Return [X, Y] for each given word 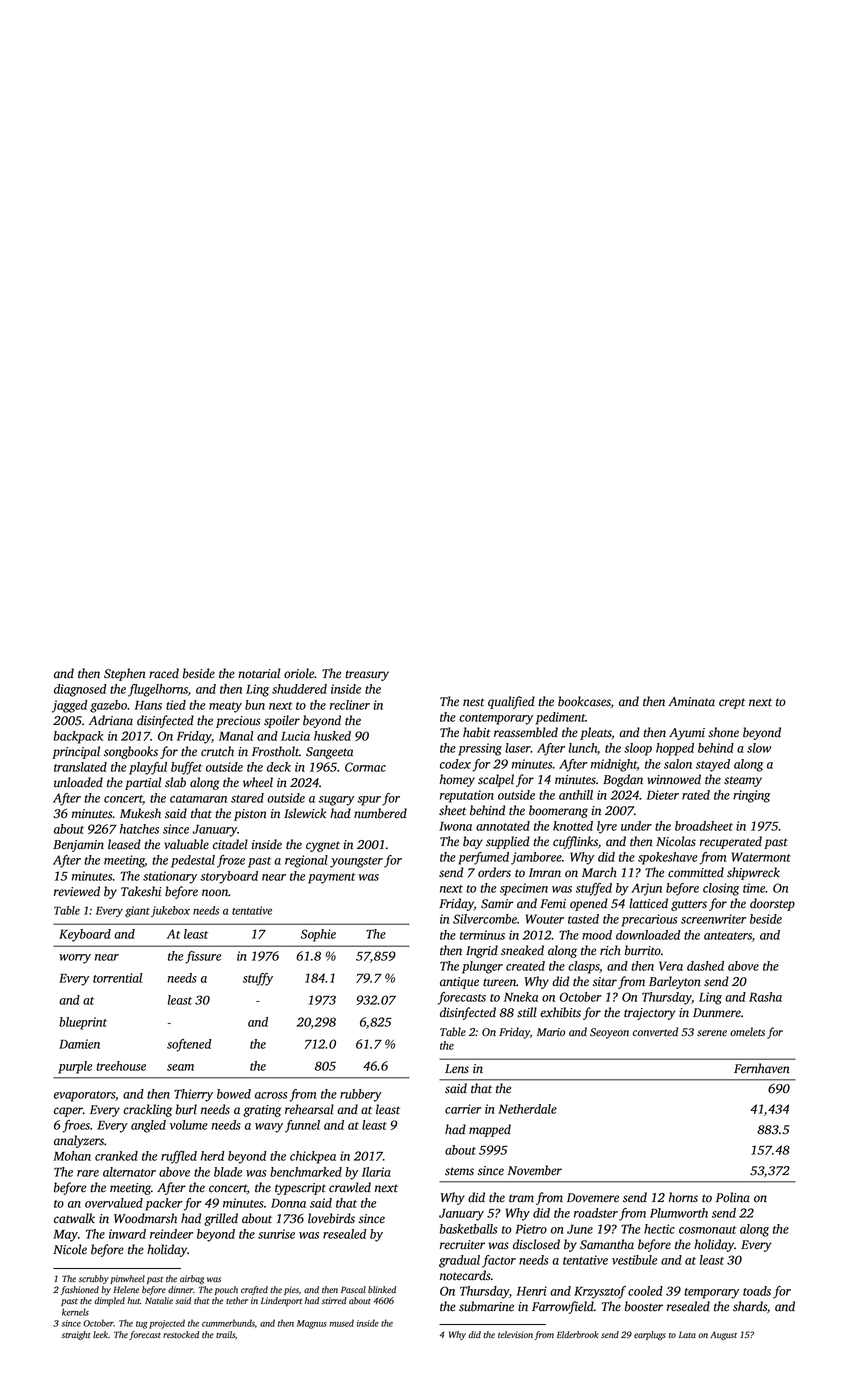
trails [225, 1334]
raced [164, 673]
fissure [203, 957]
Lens [457, 1069]
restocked [181, 1334]
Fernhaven [762, 1068]
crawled [350, 1187]
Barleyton [675, 982]
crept [732, 703]
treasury [367, 675]
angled [148, 1126]
